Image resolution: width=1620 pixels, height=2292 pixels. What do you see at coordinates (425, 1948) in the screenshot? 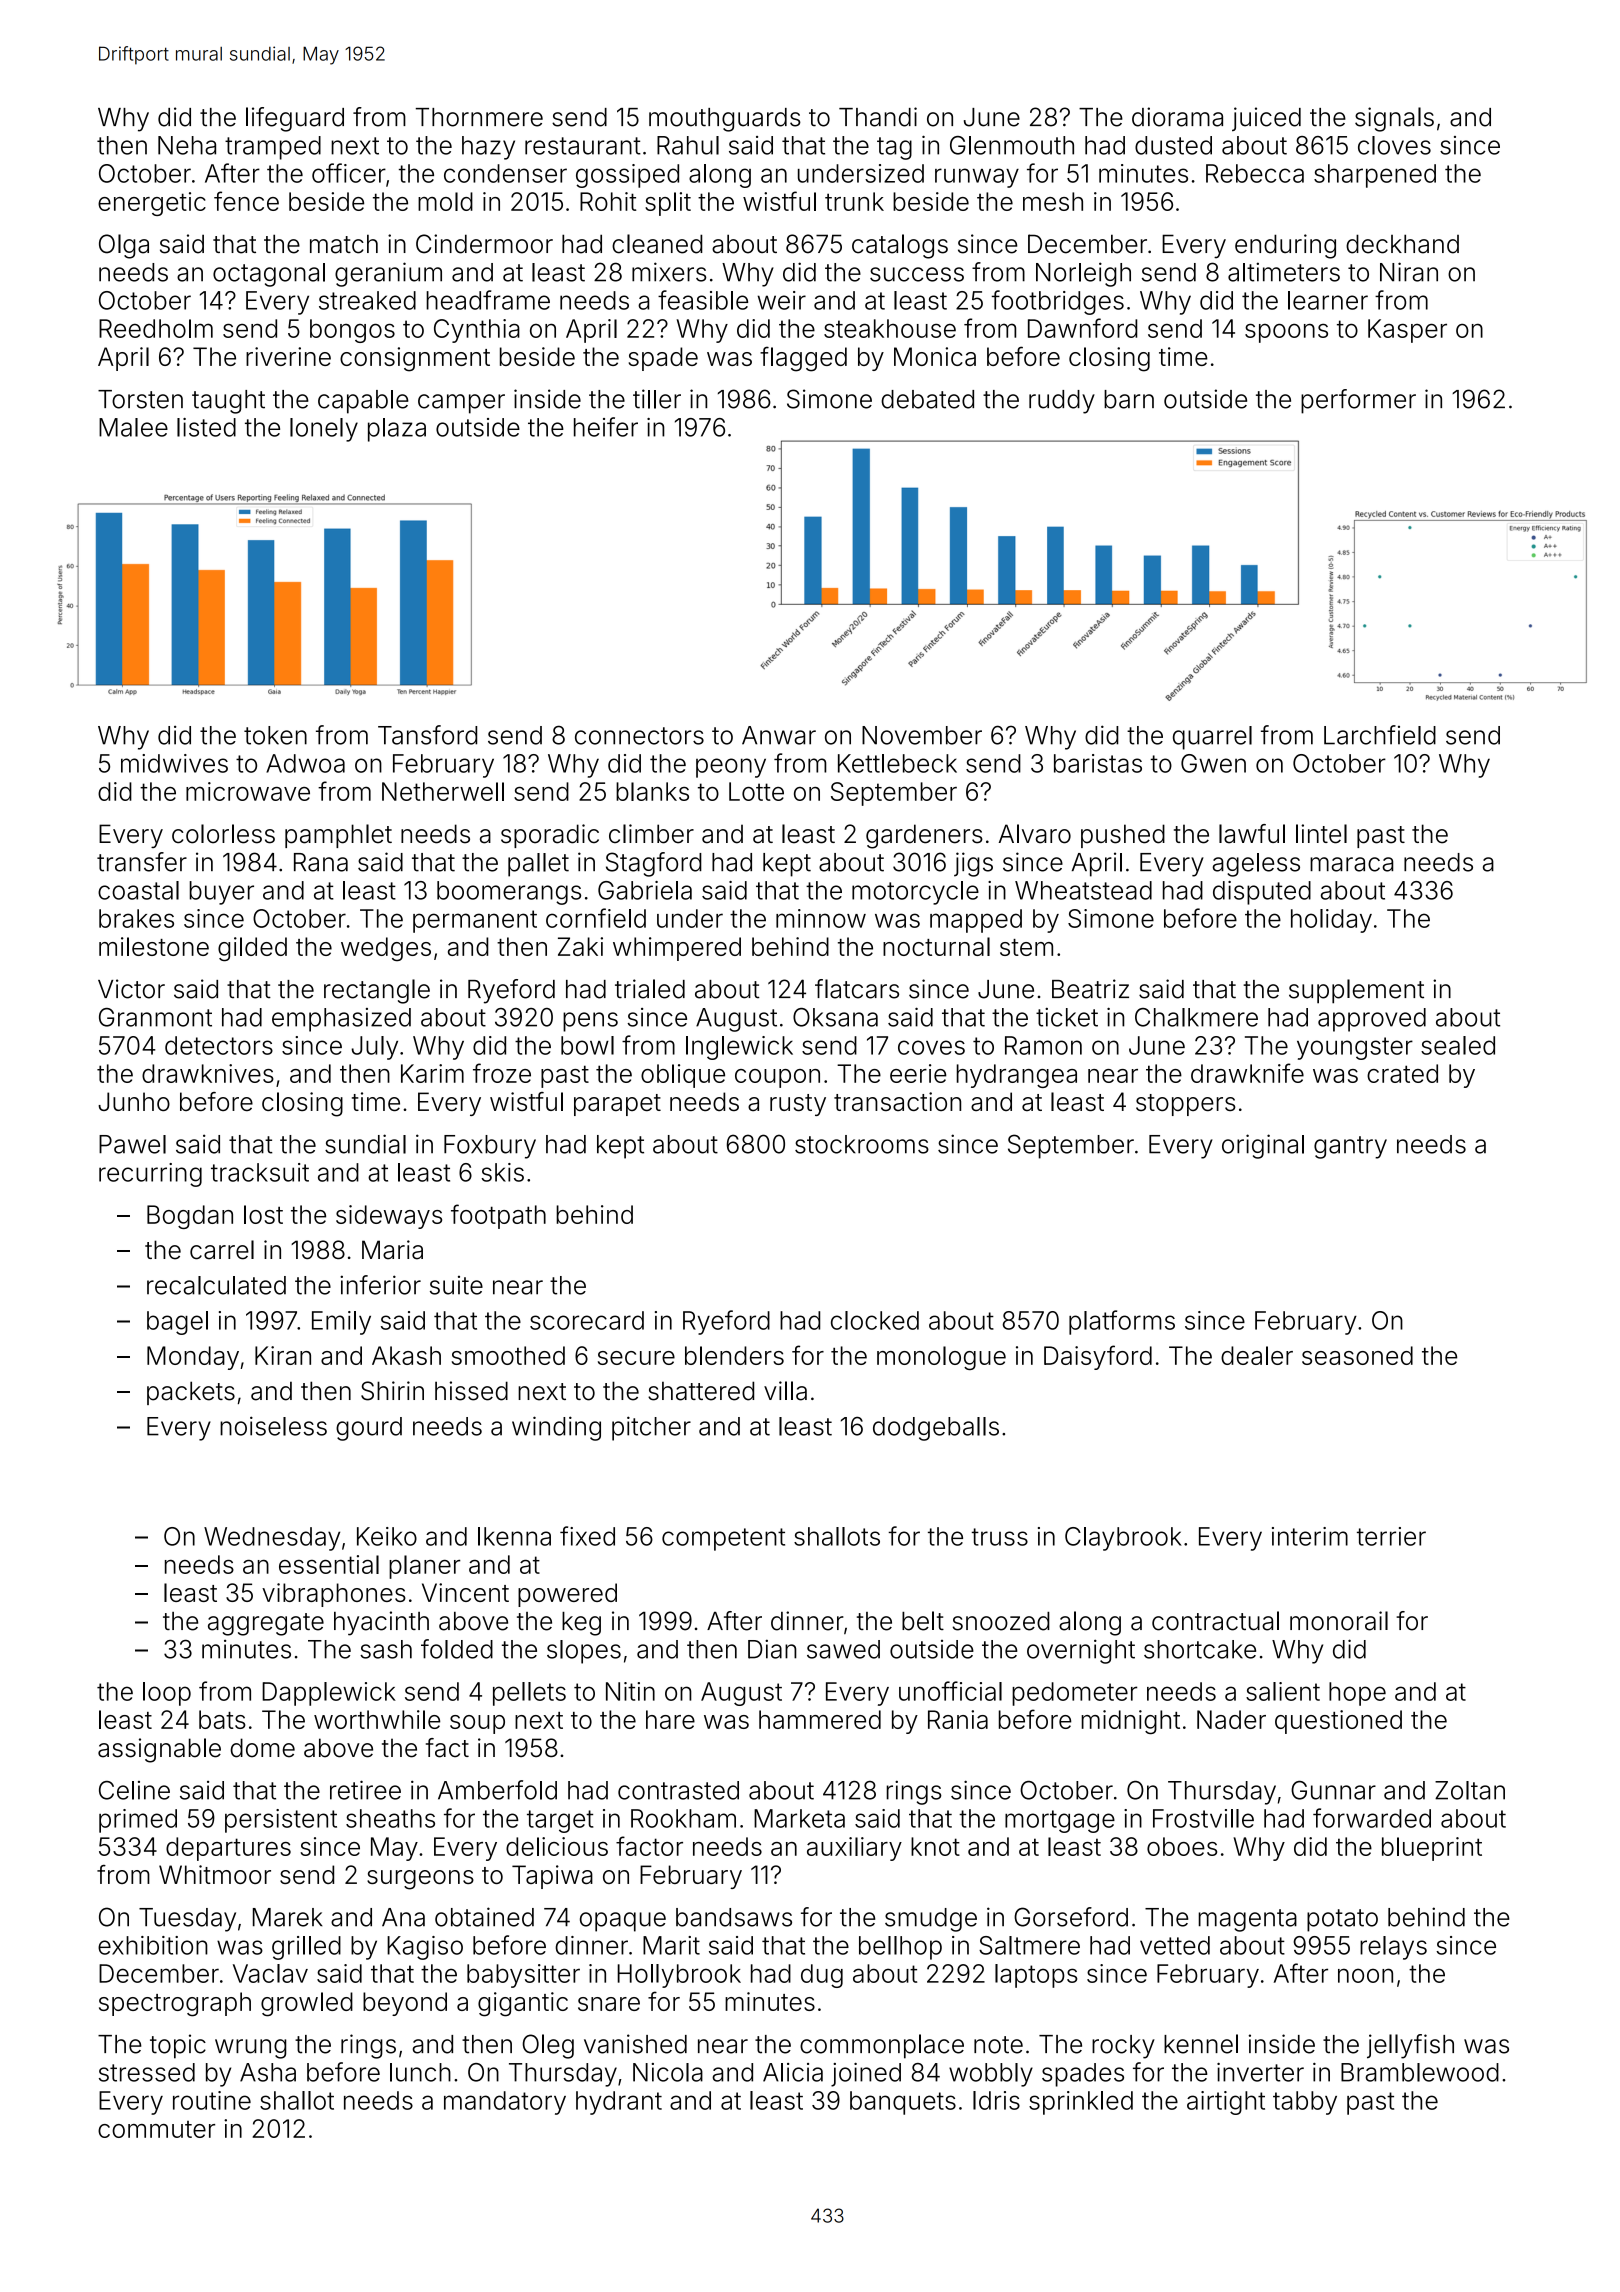
I see `Kagiso` at bounding box center [425, 1948].
